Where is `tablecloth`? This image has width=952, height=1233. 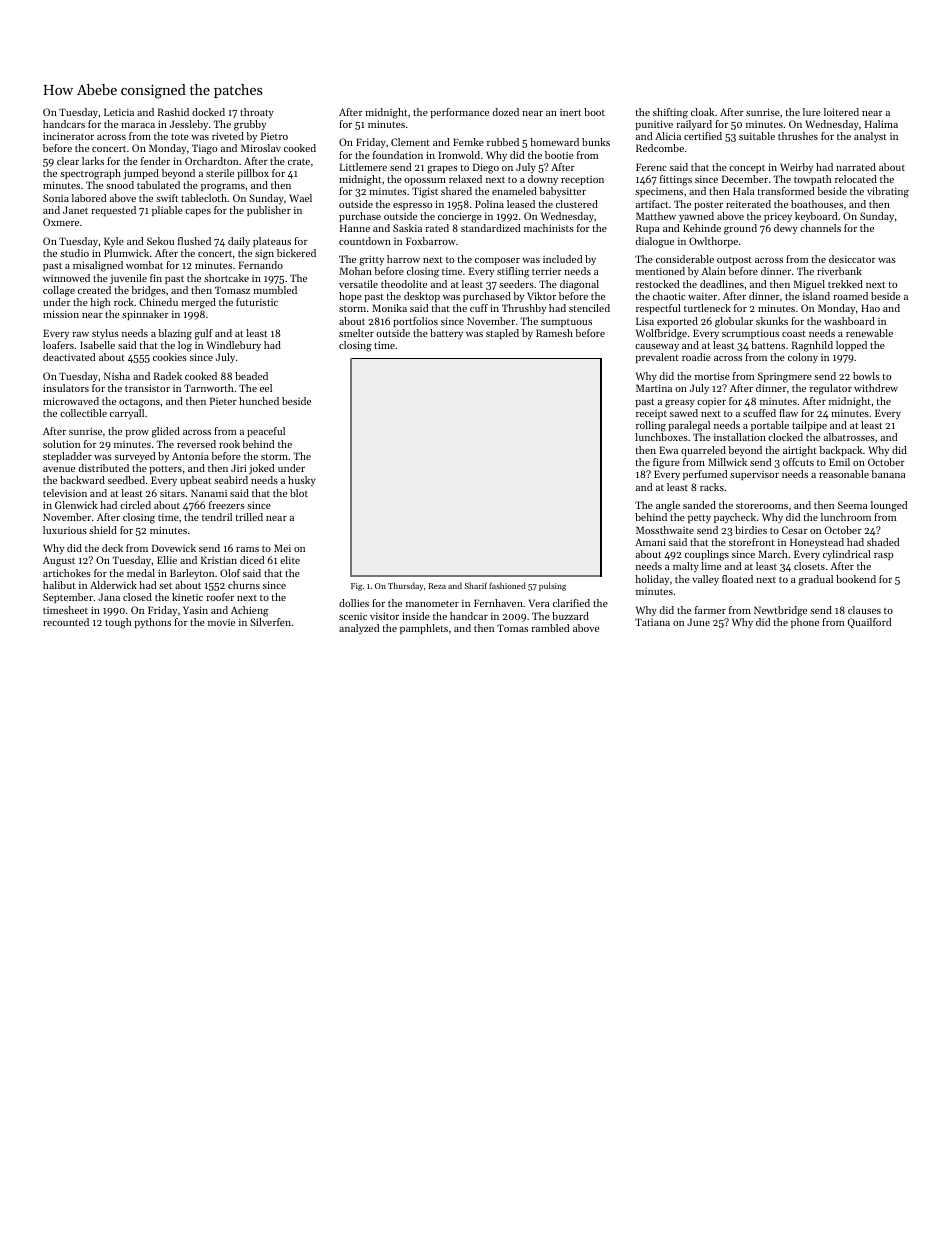
tablecloth is located at coordinates (204, 198).
